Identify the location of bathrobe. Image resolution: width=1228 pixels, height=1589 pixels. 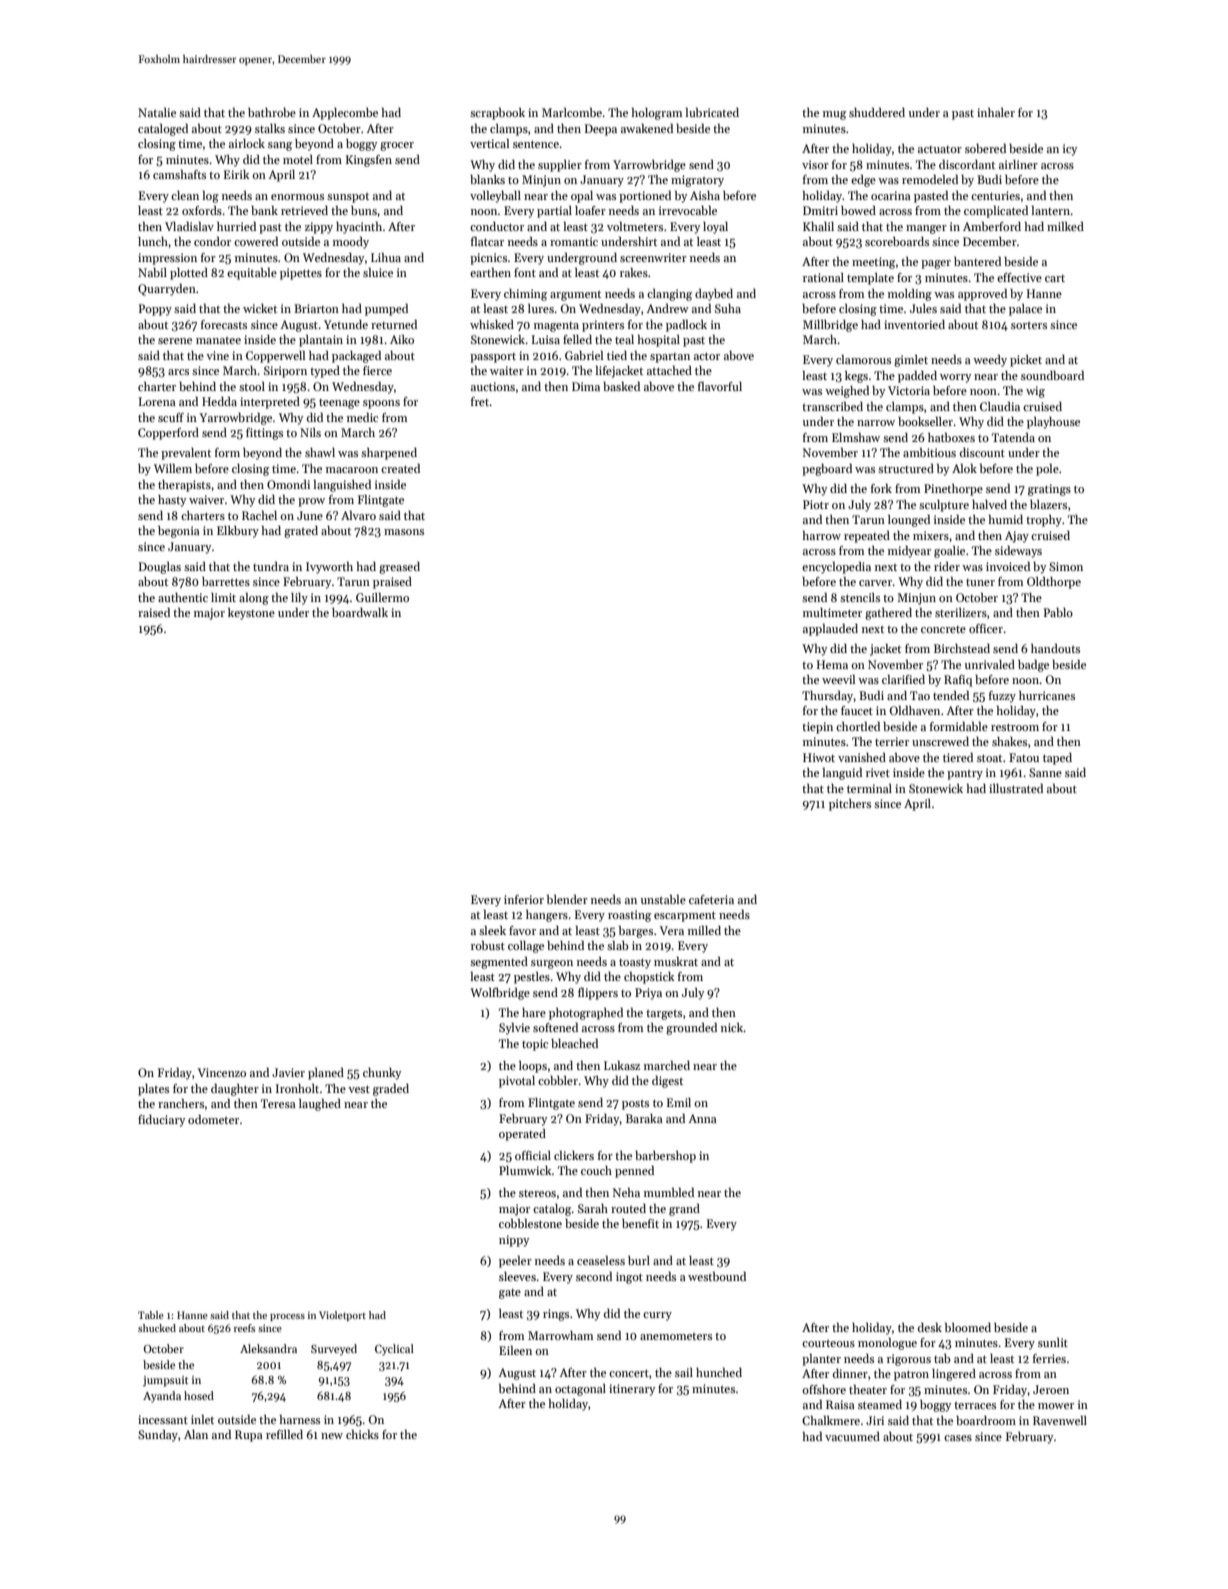
(272, 112).
